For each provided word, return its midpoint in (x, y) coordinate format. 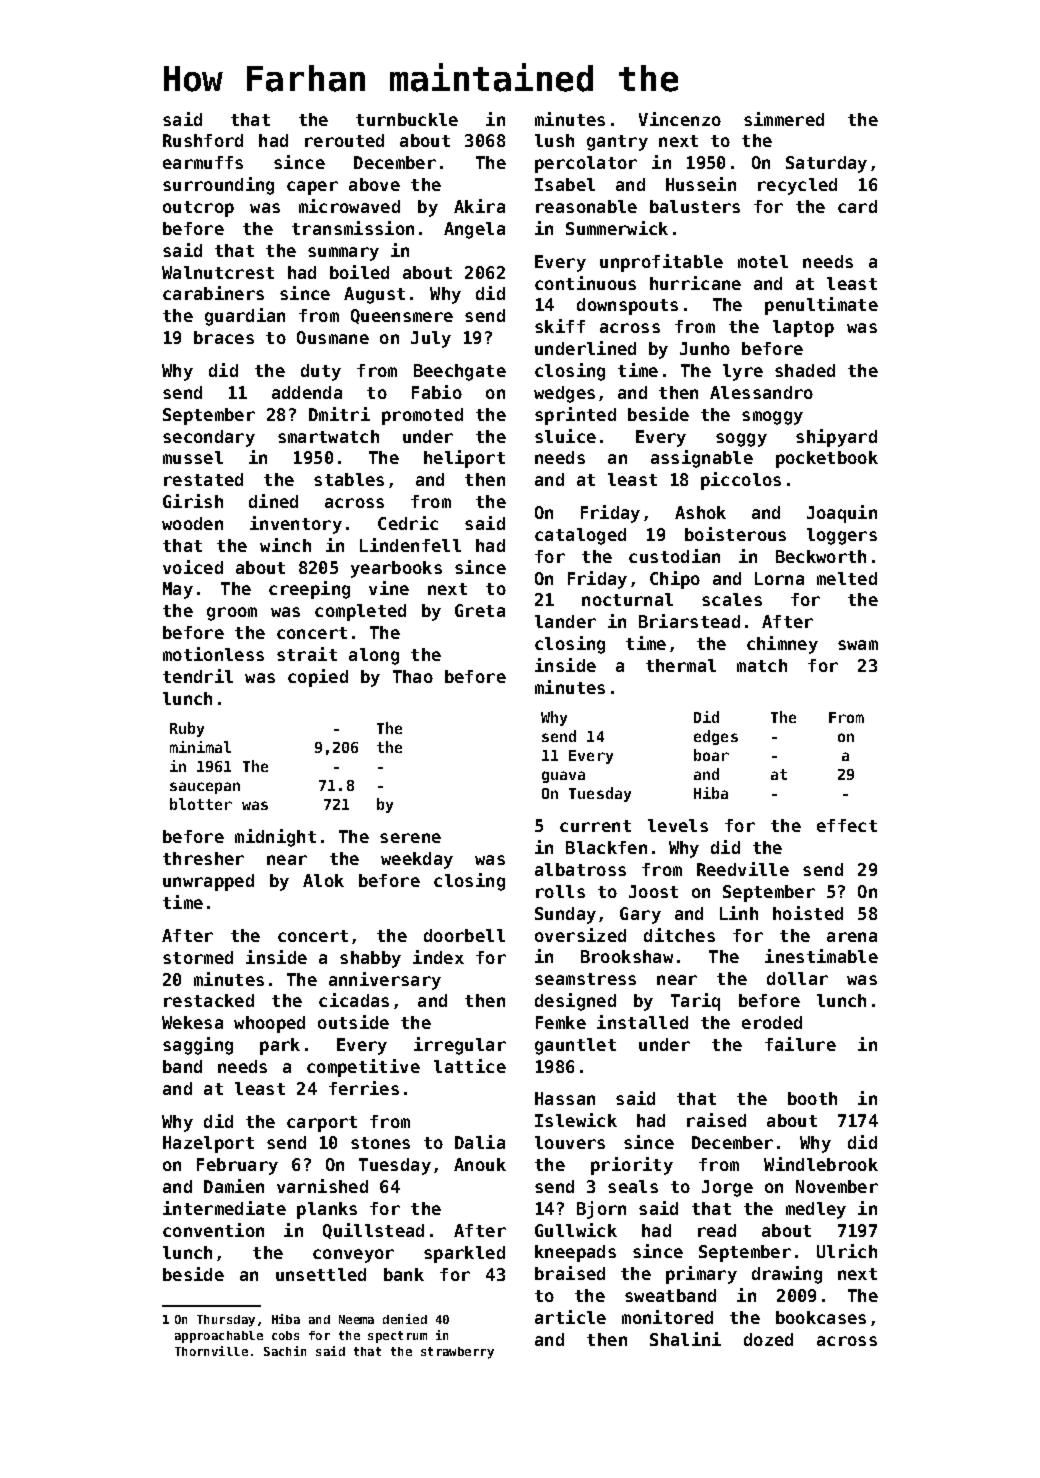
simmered (784, 119)
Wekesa (192, 1022)
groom (232, 614)
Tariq (695, 1002)
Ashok (700, 512)
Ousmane (333, 337)
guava (563, 777)
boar (711, 755)
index (438, 957)
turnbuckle (407, 119)
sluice (565, 436)
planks (327, 1210)
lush (554, 140)
